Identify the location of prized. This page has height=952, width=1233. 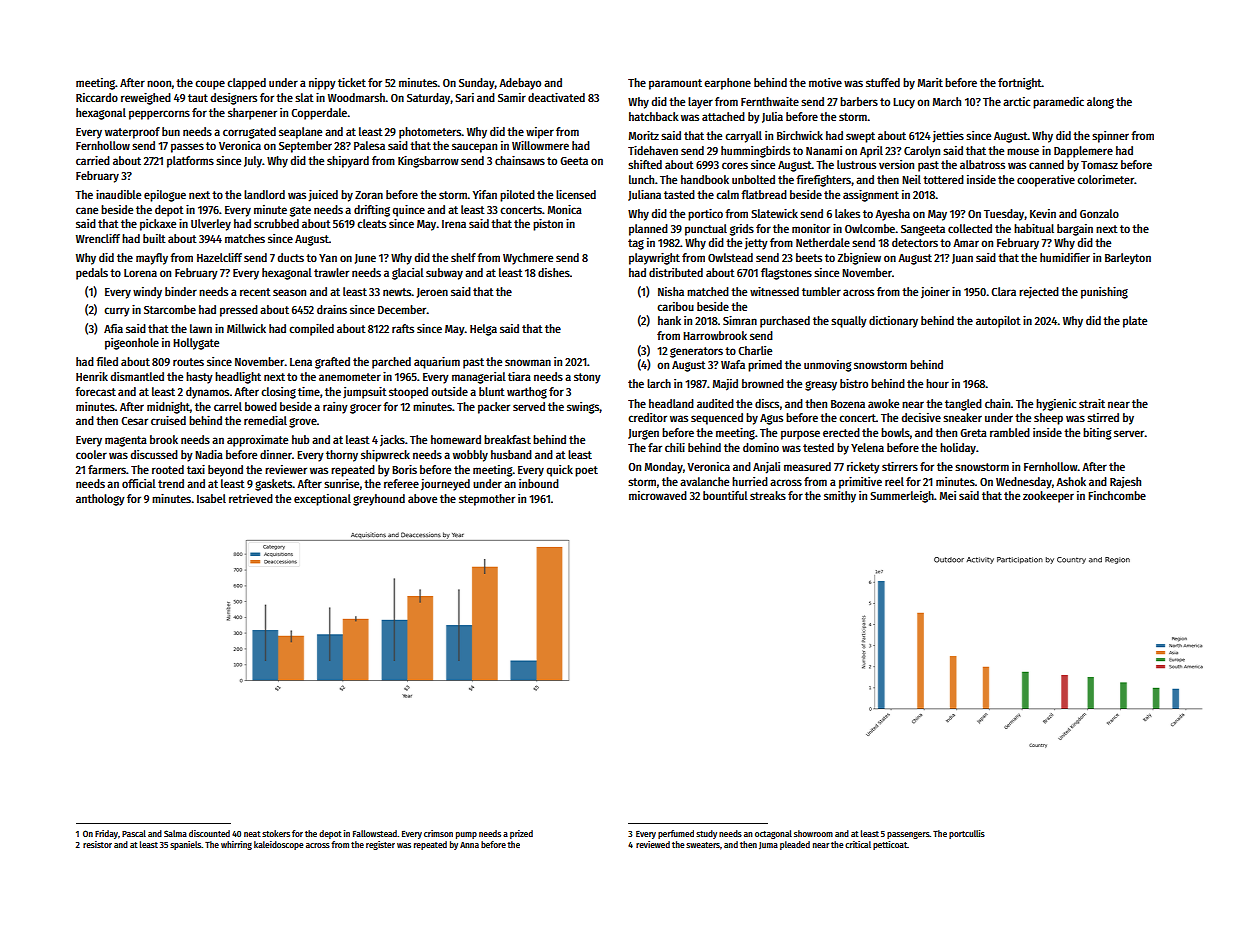
(521, 834).
